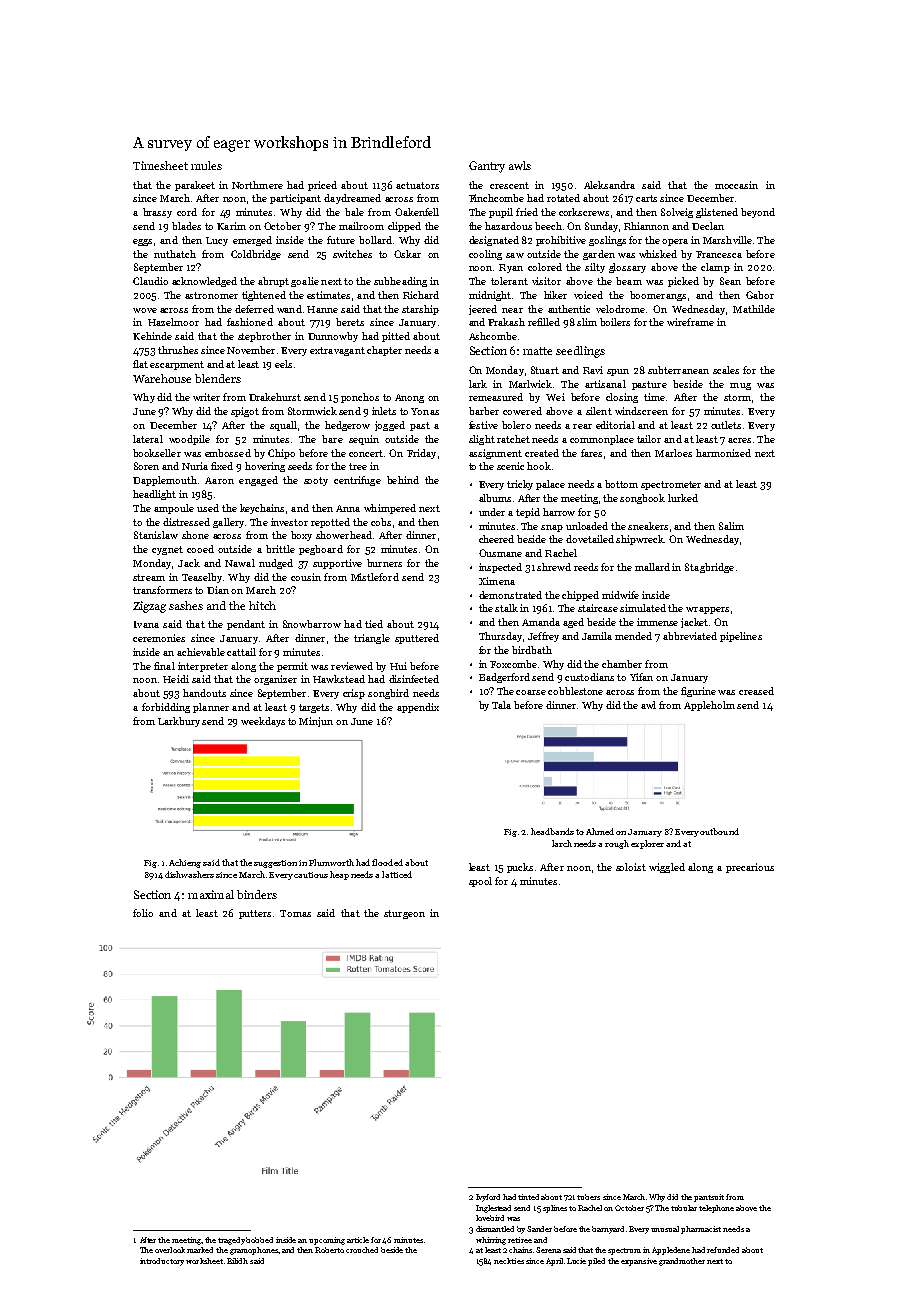  I want to click on Gantry, so click(487, 167).
